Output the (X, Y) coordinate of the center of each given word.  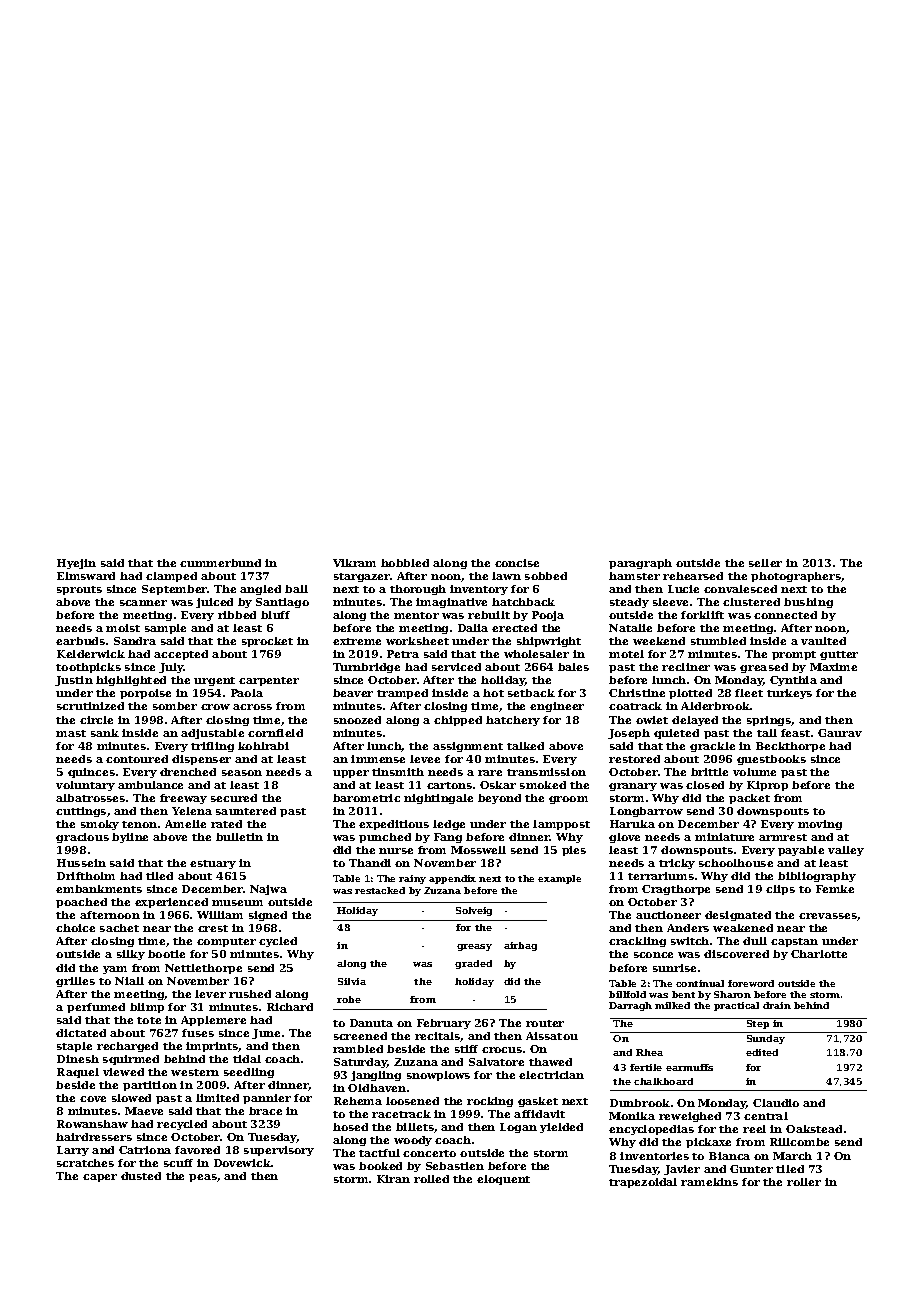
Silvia (352, 981)
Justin (74, 681)
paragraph (640, 564)
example (559, 879)
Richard (290, 1007)
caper (100, 1178)
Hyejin (76, 564)
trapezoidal (643, 1183)
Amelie (185, 824)
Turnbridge (366, 668)
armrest (783, 837)
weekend (659, 641)
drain (777, 1005)
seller (765, 563)
